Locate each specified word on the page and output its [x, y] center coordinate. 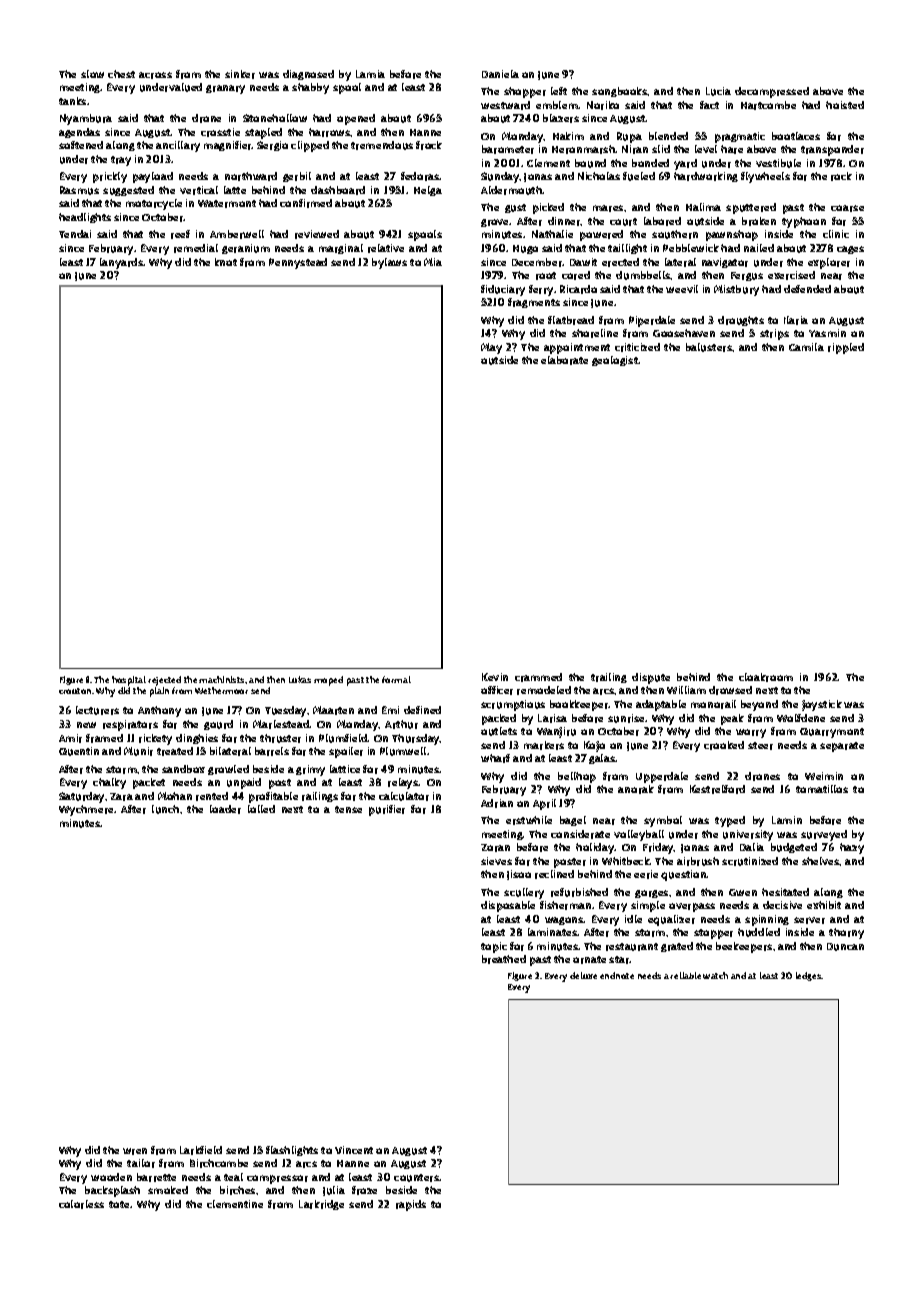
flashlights [292, 1151]
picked [548, 208]
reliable [685, 975]
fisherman [565, 905]
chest [121, 74]
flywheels [765, 177]
